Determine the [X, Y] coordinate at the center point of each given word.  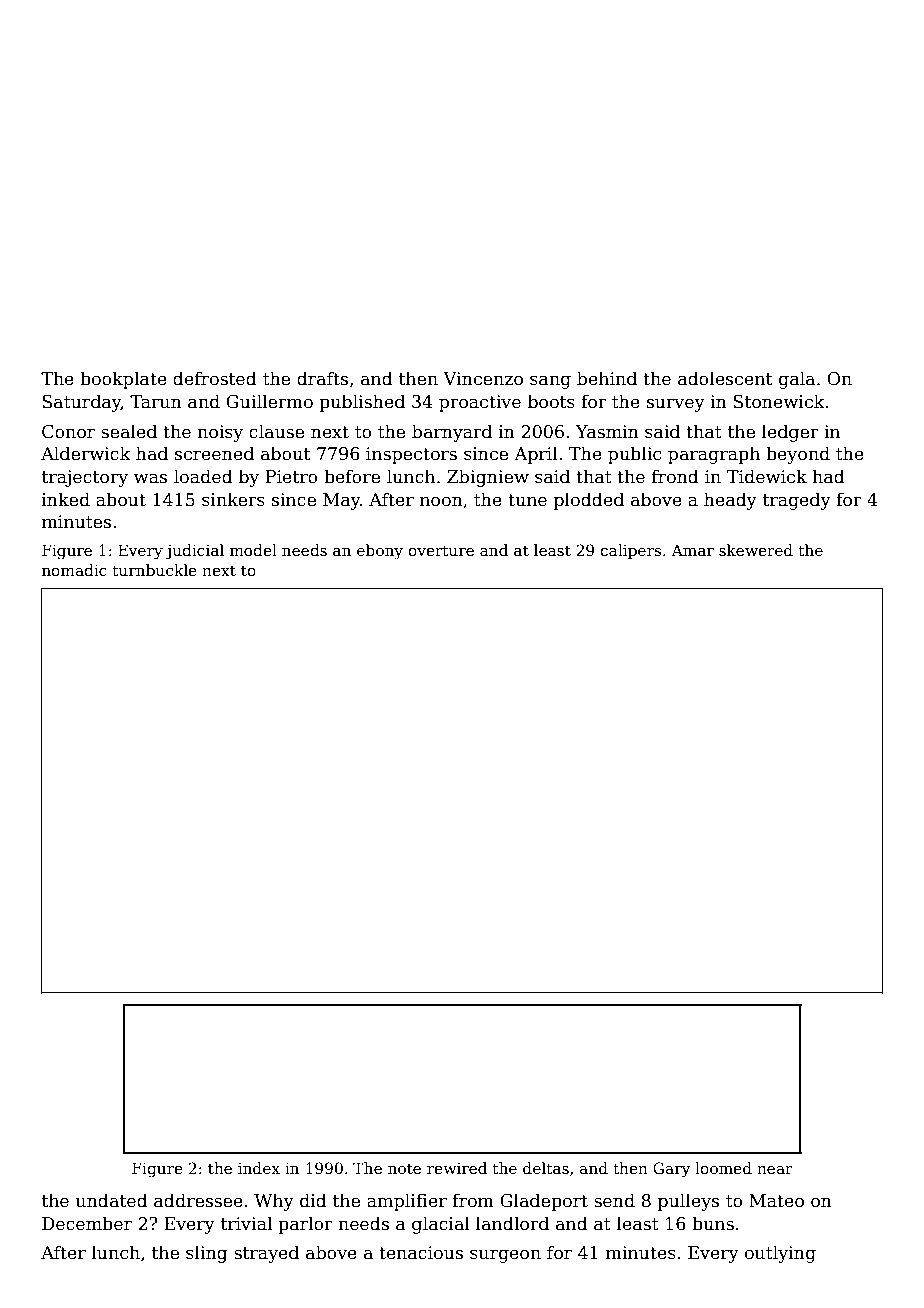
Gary [672, 1170]
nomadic [74, 570]
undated [112, 1200]
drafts [322, 378]
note [404, 1168]
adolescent [725, 378]
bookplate [123, 380]
